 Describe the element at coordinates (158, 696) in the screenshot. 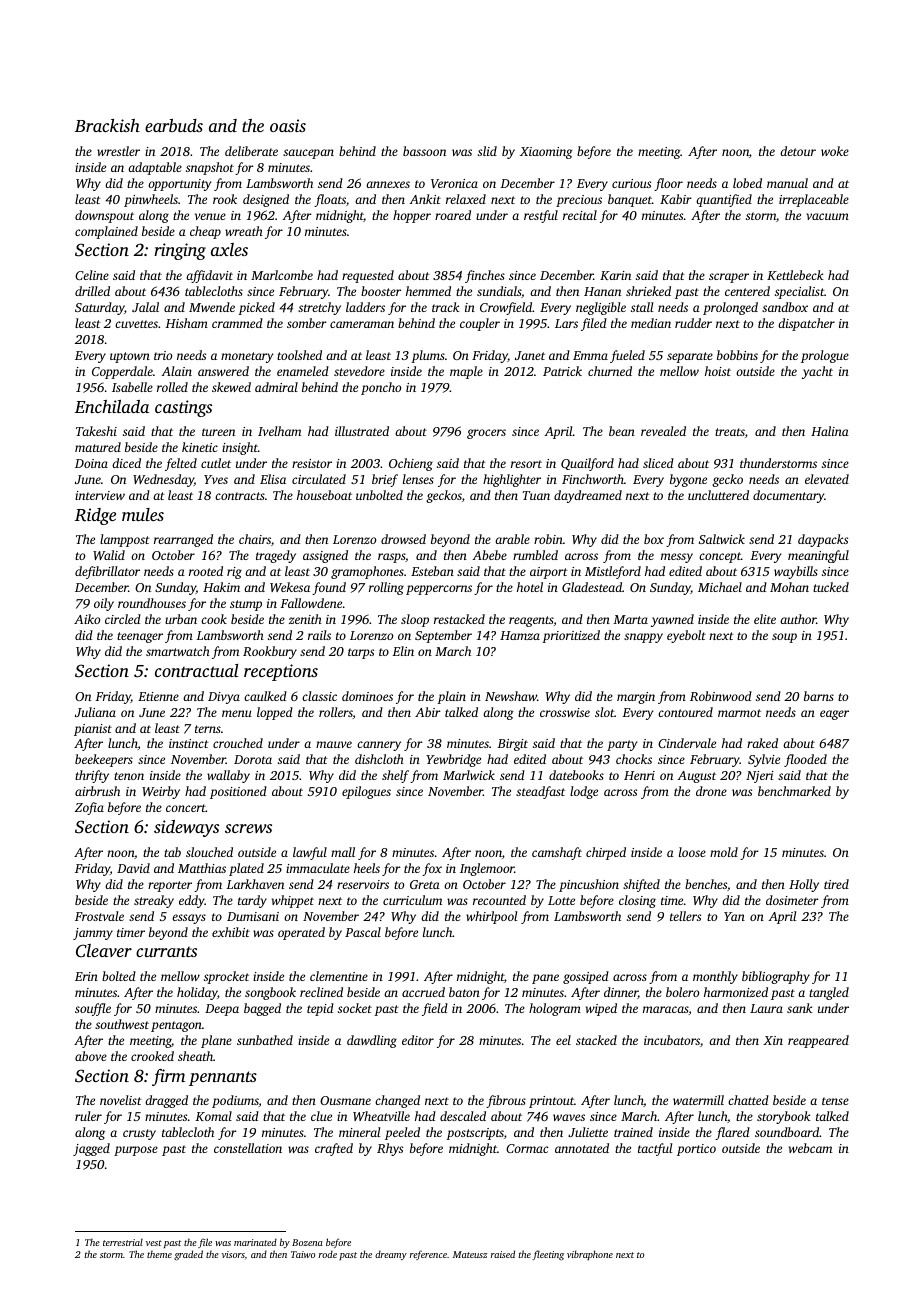

I see `Etienne` at that location.
